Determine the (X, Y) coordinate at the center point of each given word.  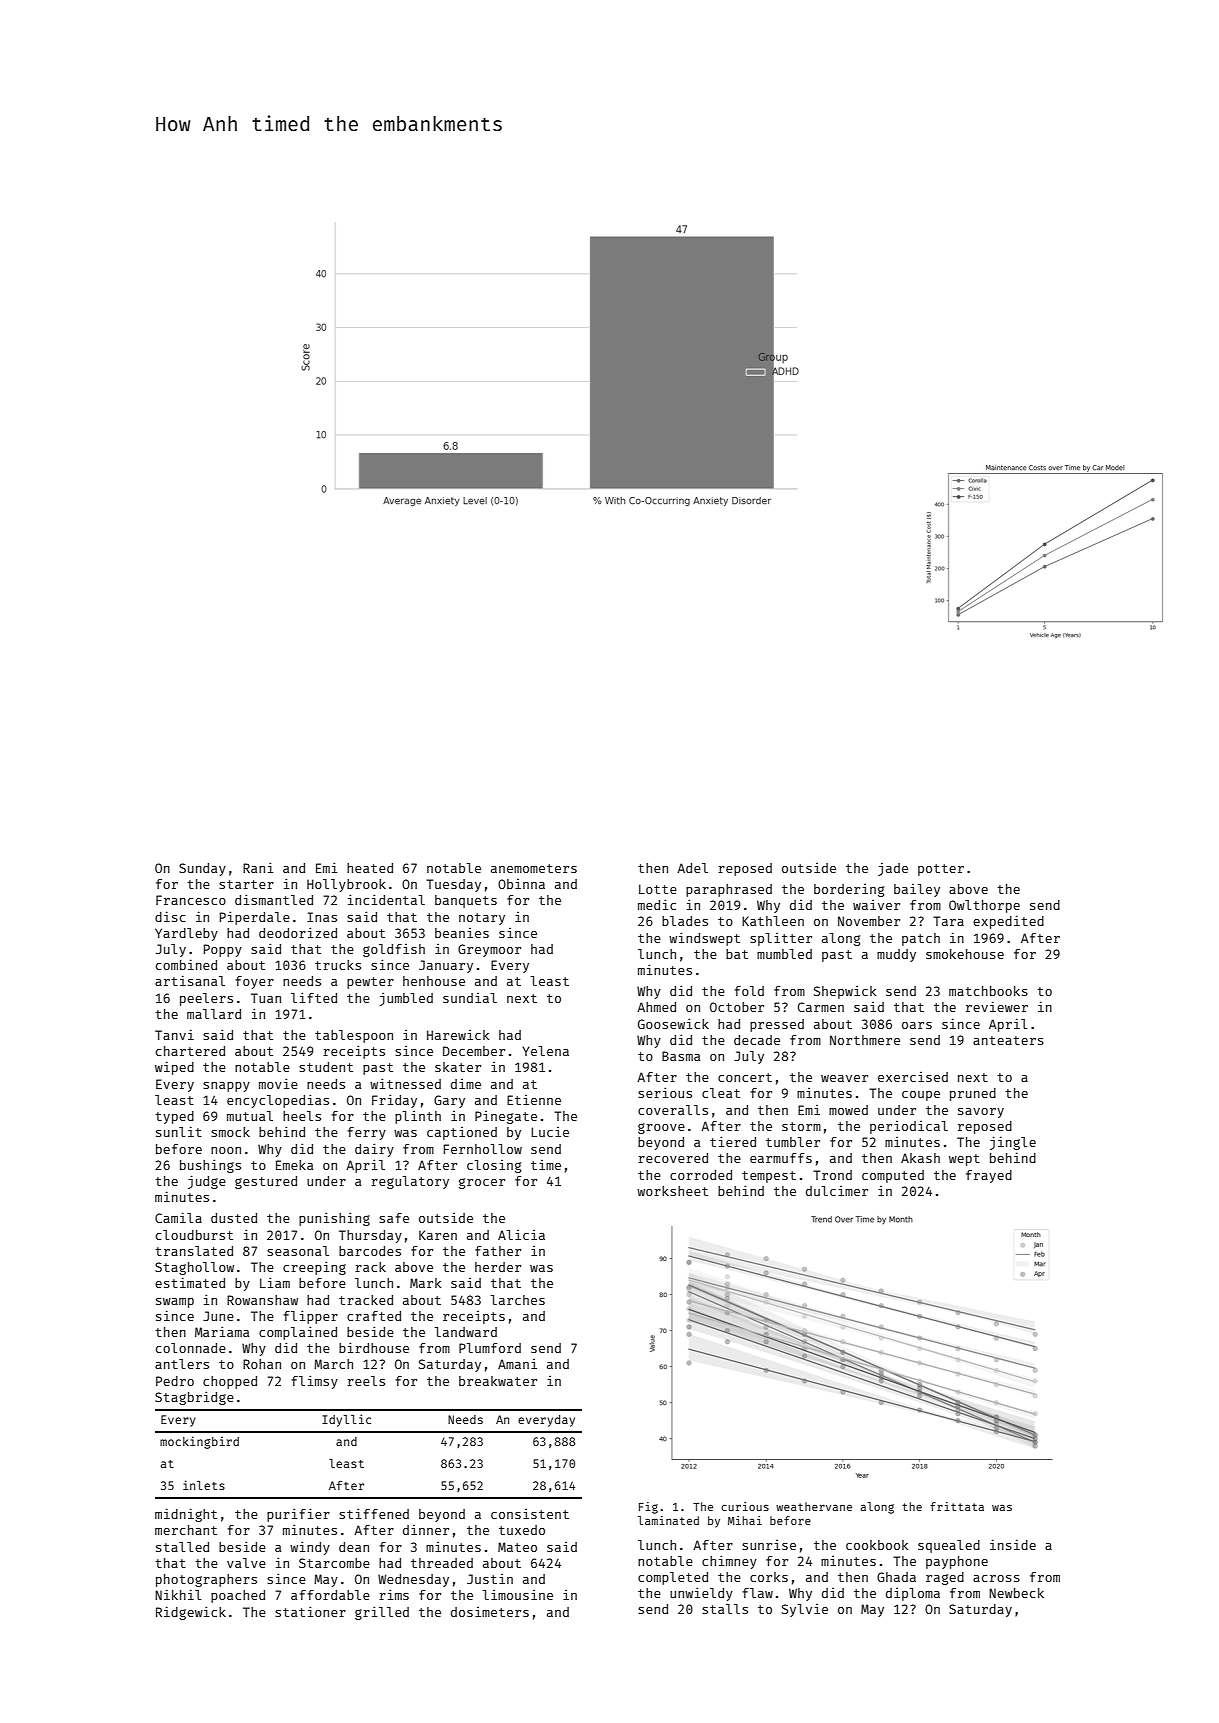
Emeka (294, 1165)
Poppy (223, 950)
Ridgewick (191, 1613)
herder (498, 1267)
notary (482, 919)
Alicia (521, 1235)
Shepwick (845, 992)
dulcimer (837, 1191)
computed (893, 1176)
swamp (175, 1303)
